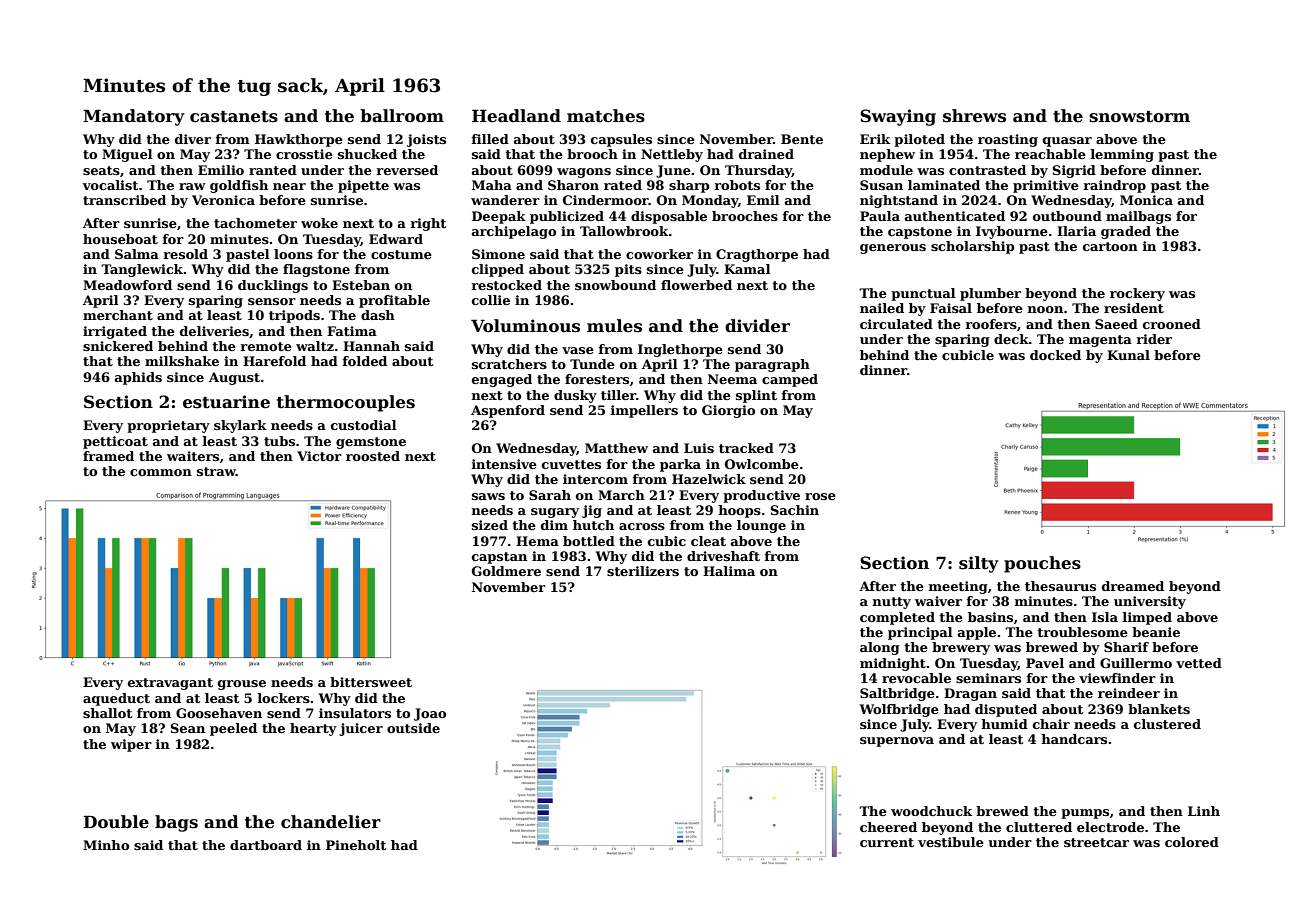  What do you see at coordinates (168, 426) in the image?
I see `proprietary` at bounding box center [168, 426].
